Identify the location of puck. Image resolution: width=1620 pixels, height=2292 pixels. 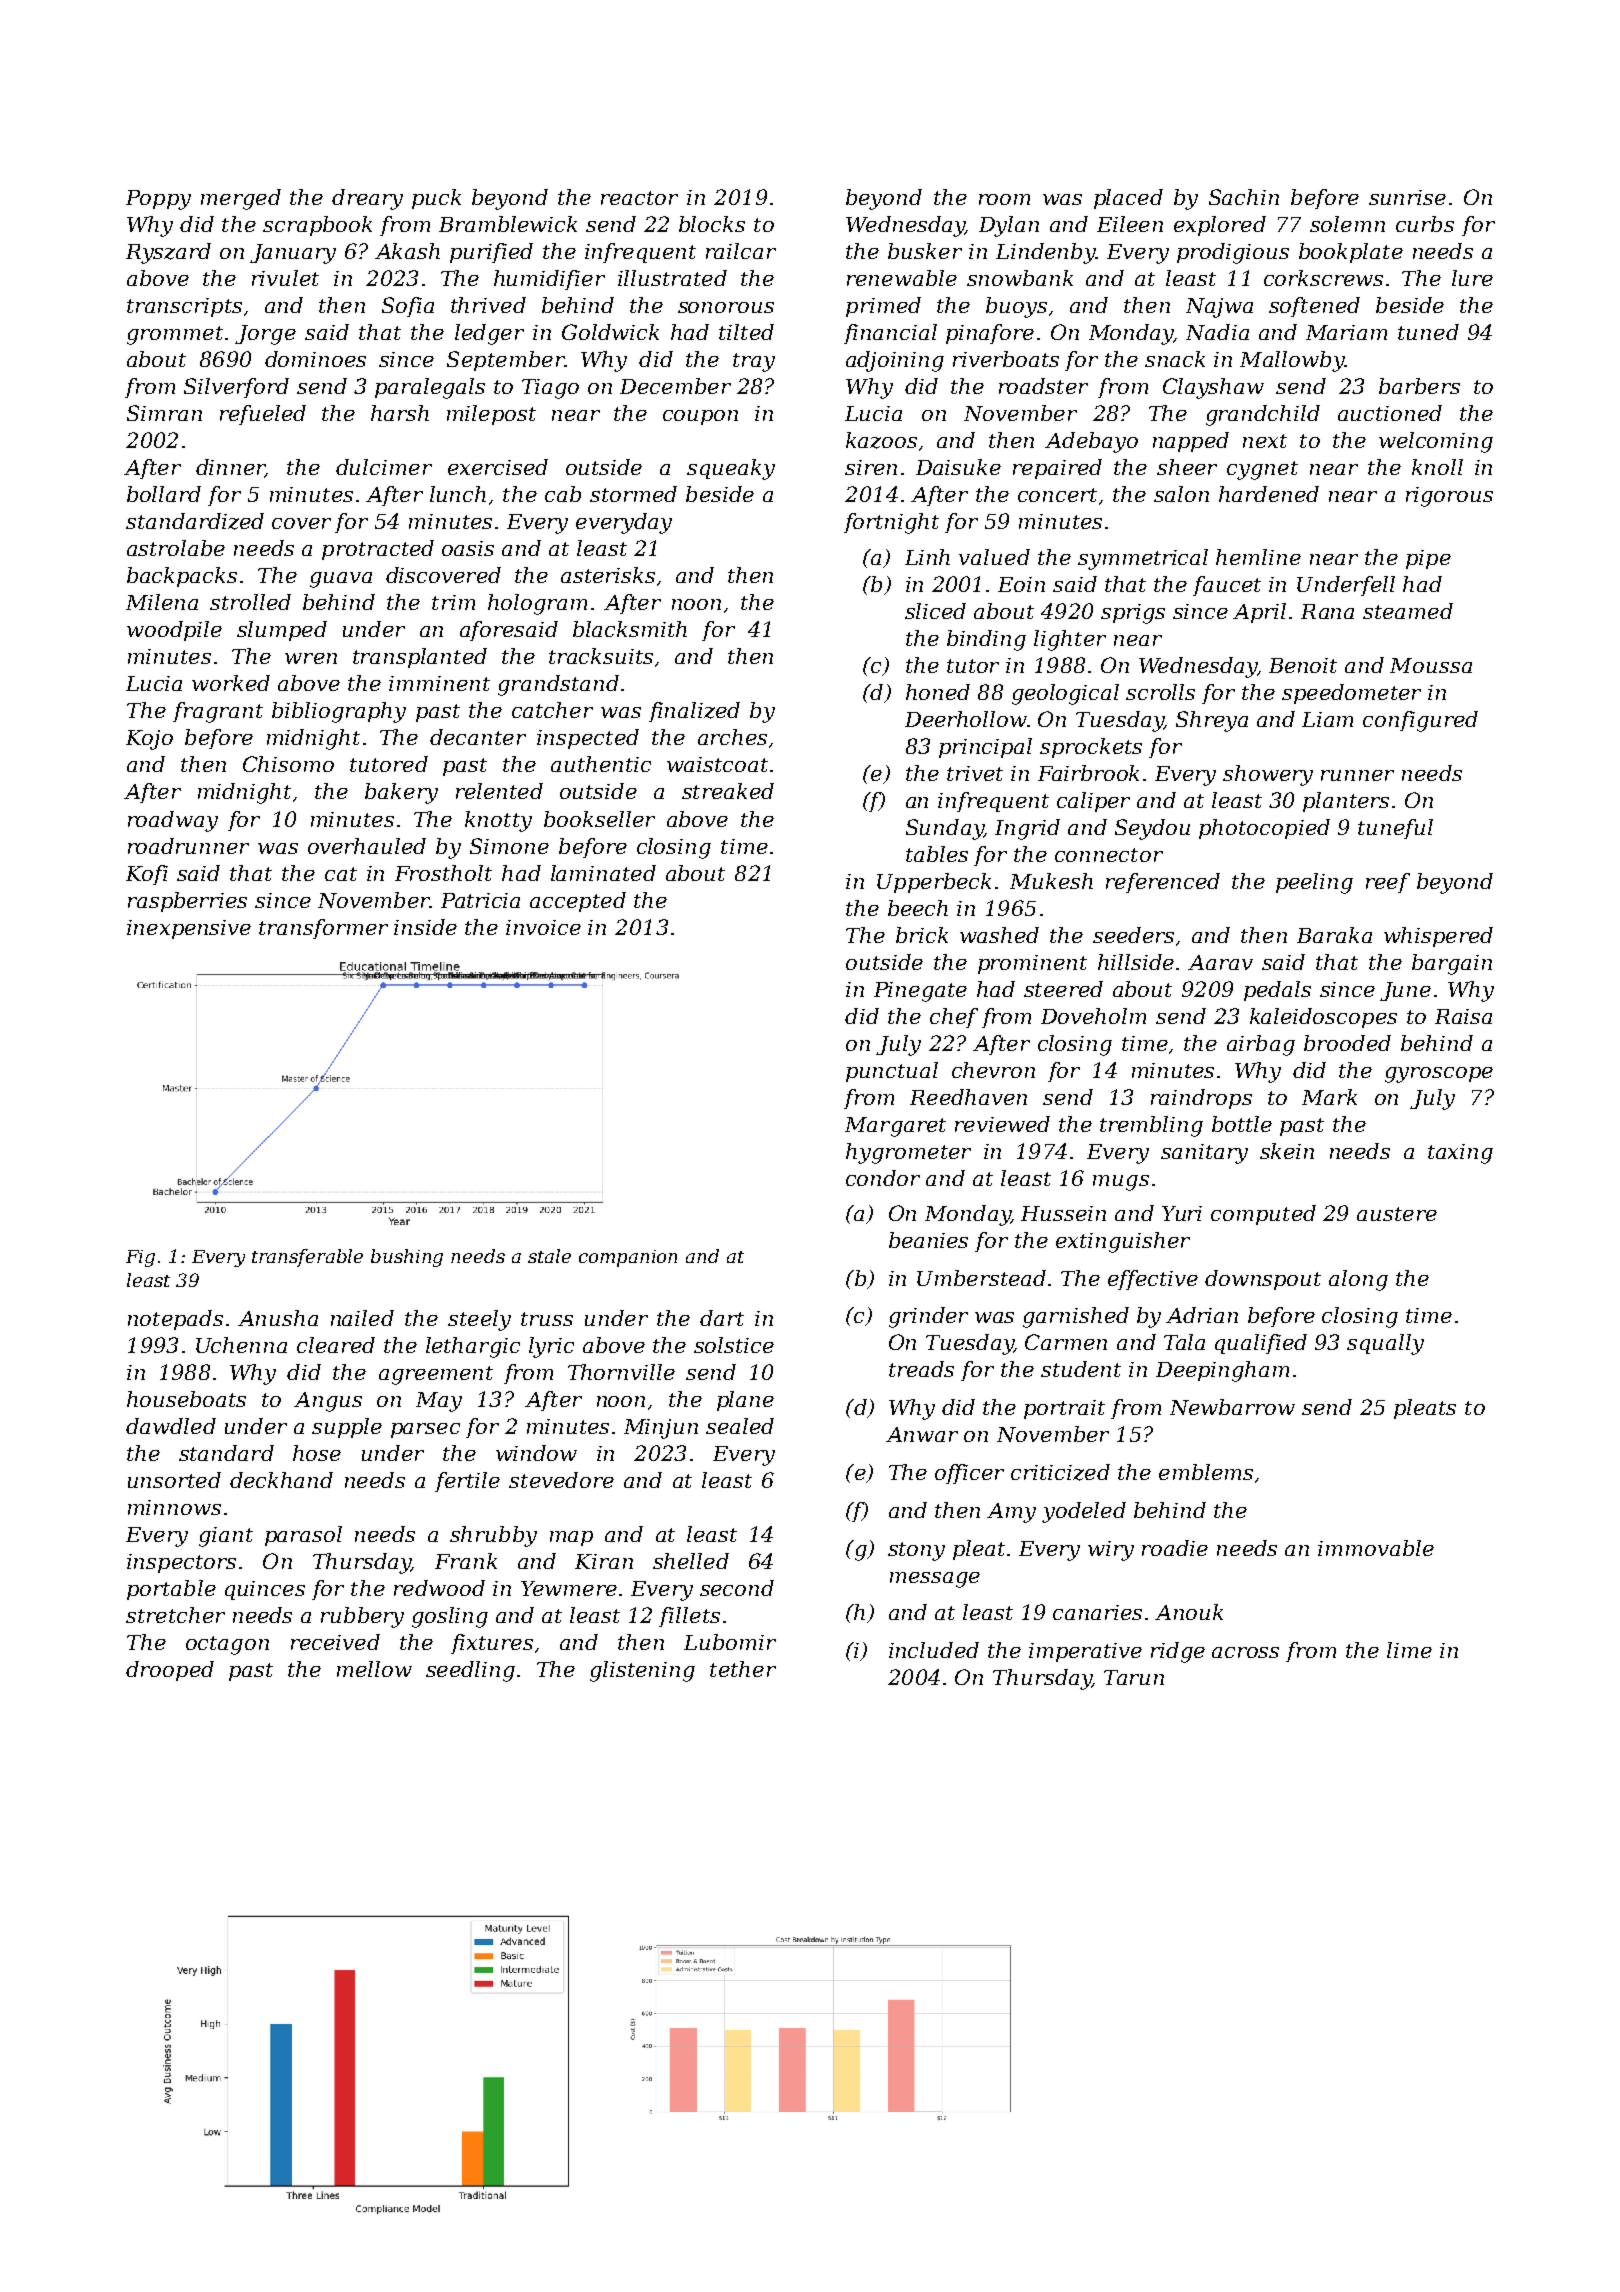
(436, 199).
